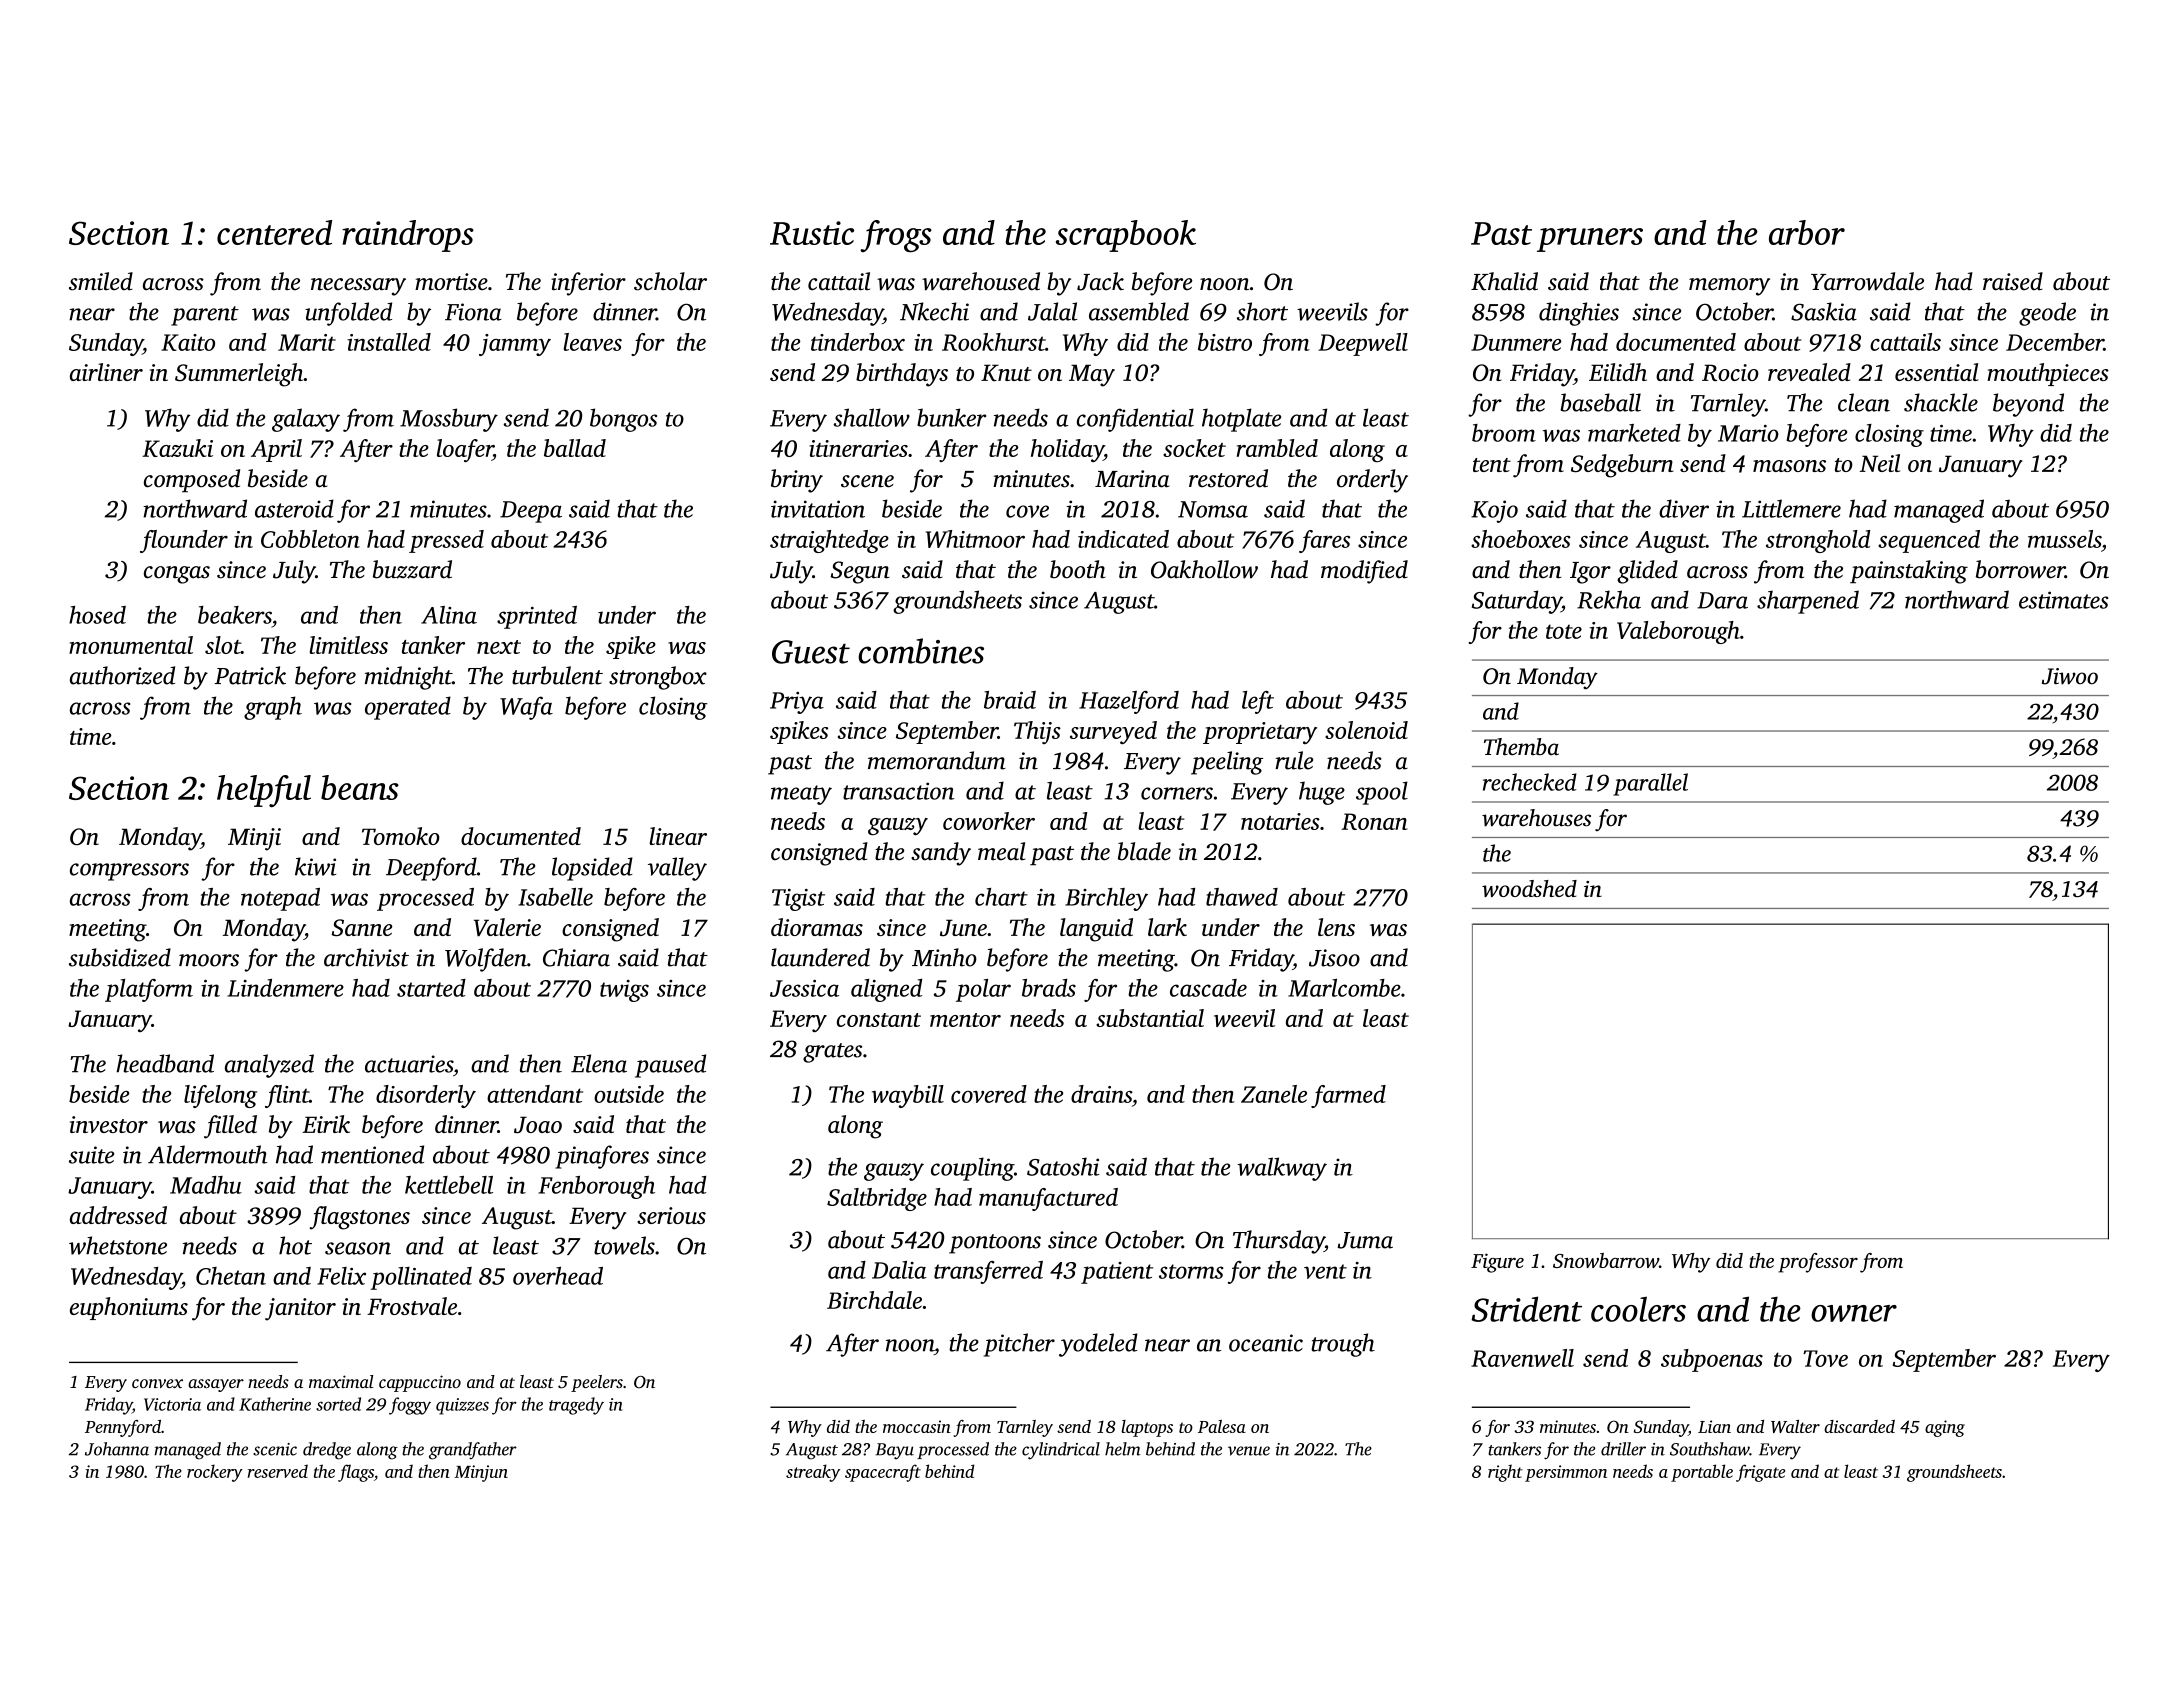 The height and width of the screenshot is (1683, 2178). Describe the element at coordinates (274, 232) in the screenshot. I see `centered` at that location.
